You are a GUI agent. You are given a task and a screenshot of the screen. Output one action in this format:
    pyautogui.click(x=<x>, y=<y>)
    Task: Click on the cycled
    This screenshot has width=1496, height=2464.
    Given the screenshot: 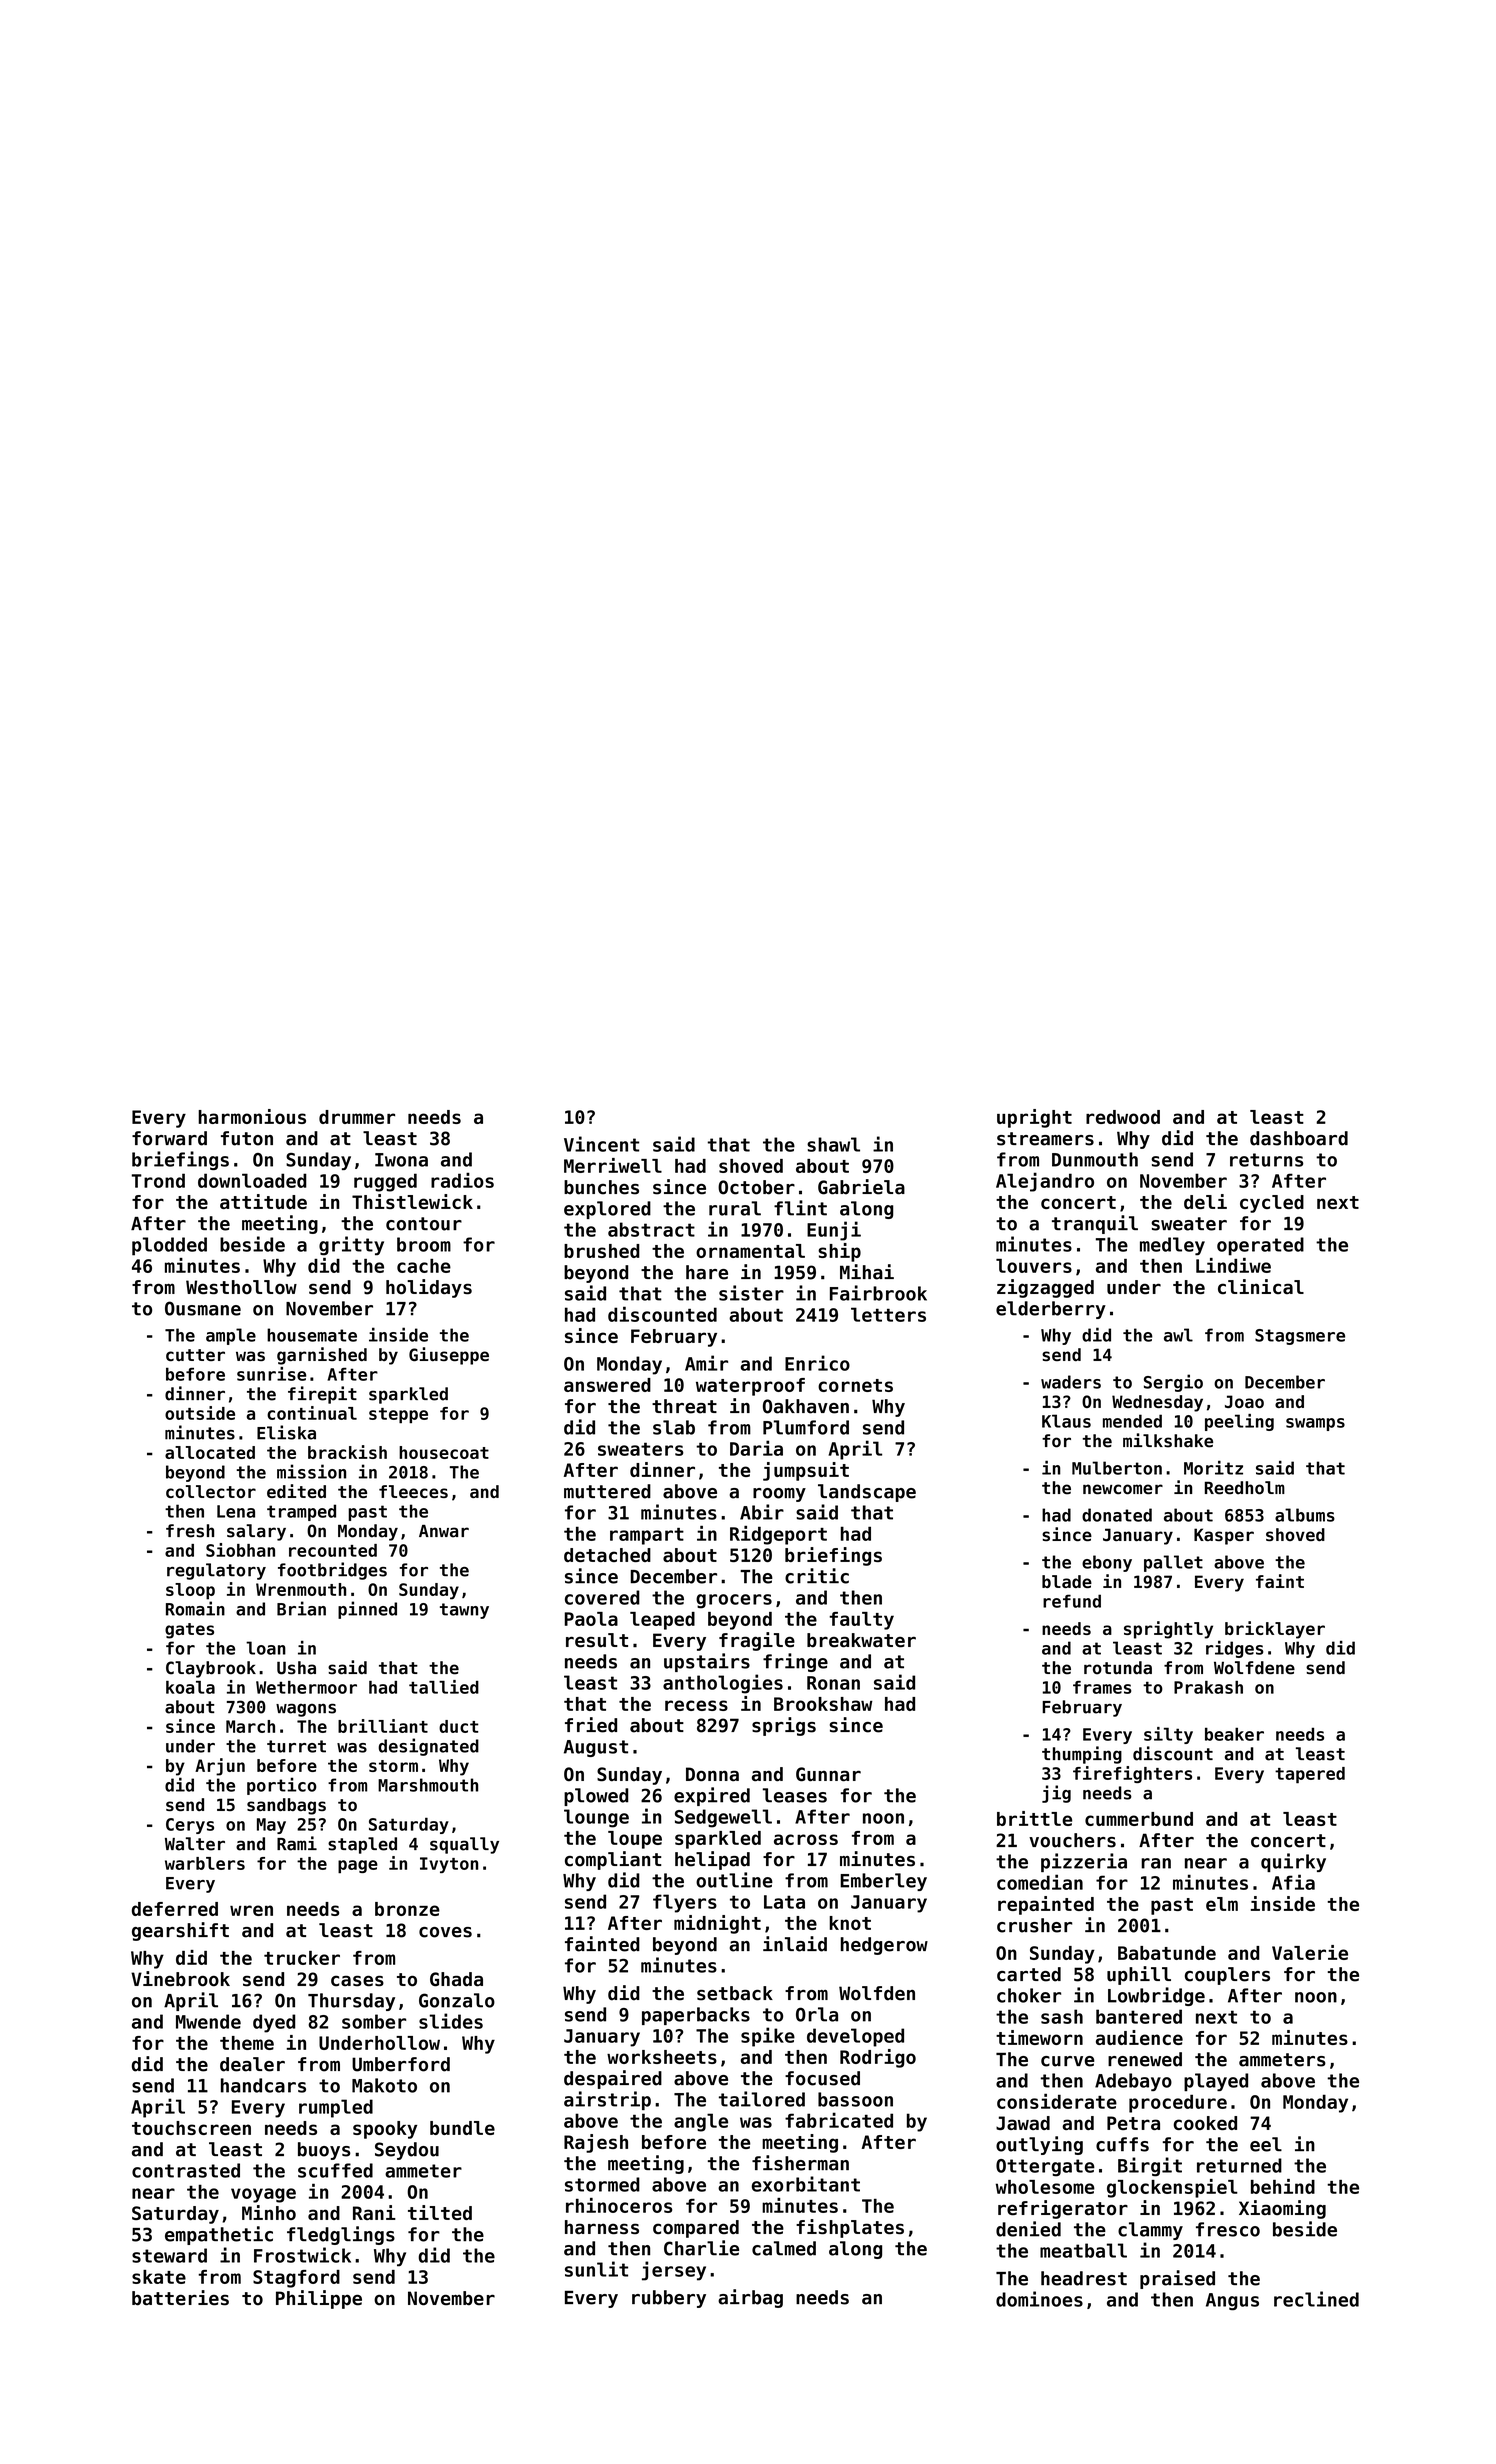 What is the action you would take?
    pyautogui.click(x=1272, y=1204)
